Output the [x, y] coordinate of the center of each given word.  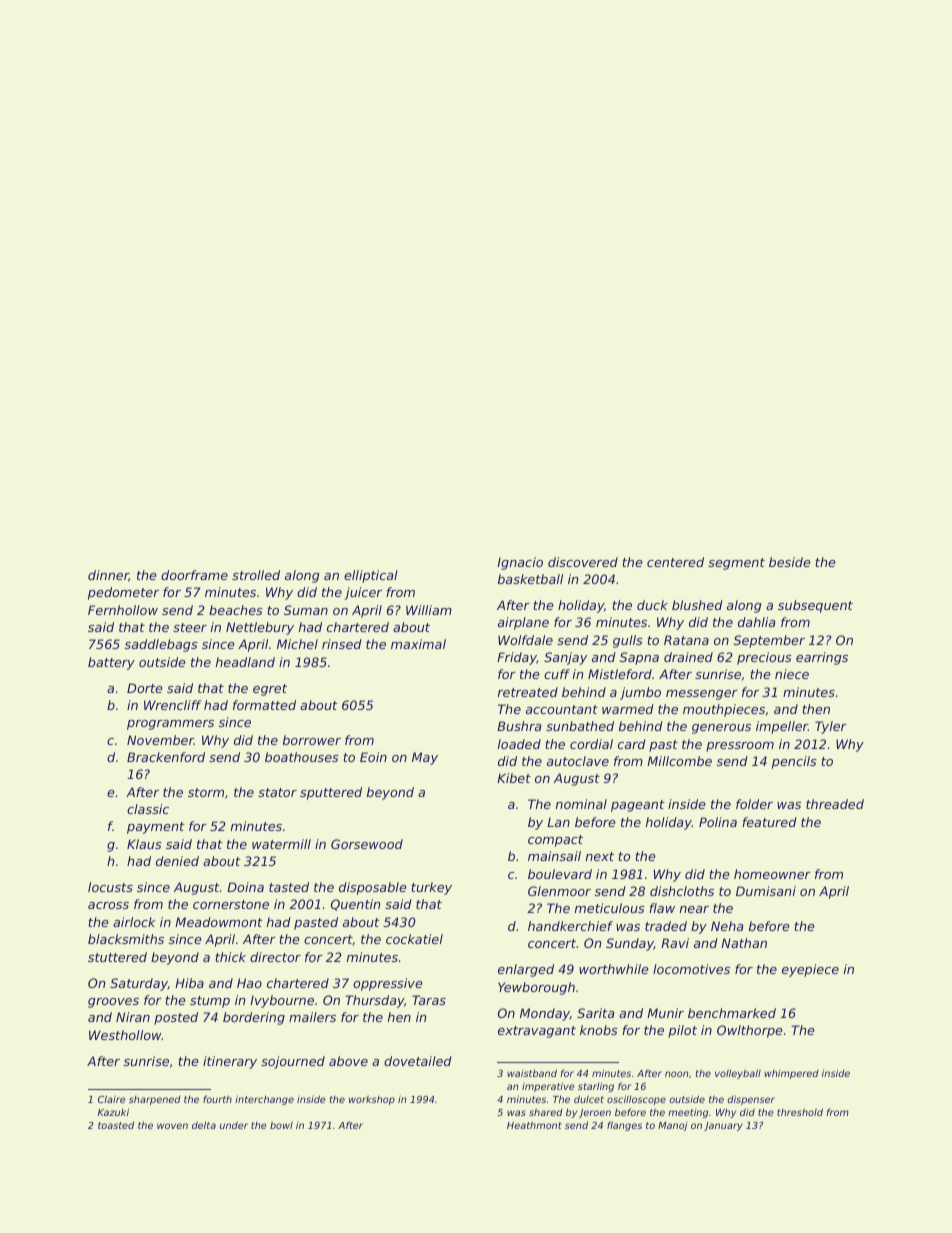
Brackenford [166, 757]
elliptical [371, 576]
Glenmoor [559, 891]
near [694, 909]
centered [675, 562]
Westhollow [125, 1035]
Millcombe [679, 761]
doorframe [194, 575]
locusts [110, 887]
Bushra [519, 726]
